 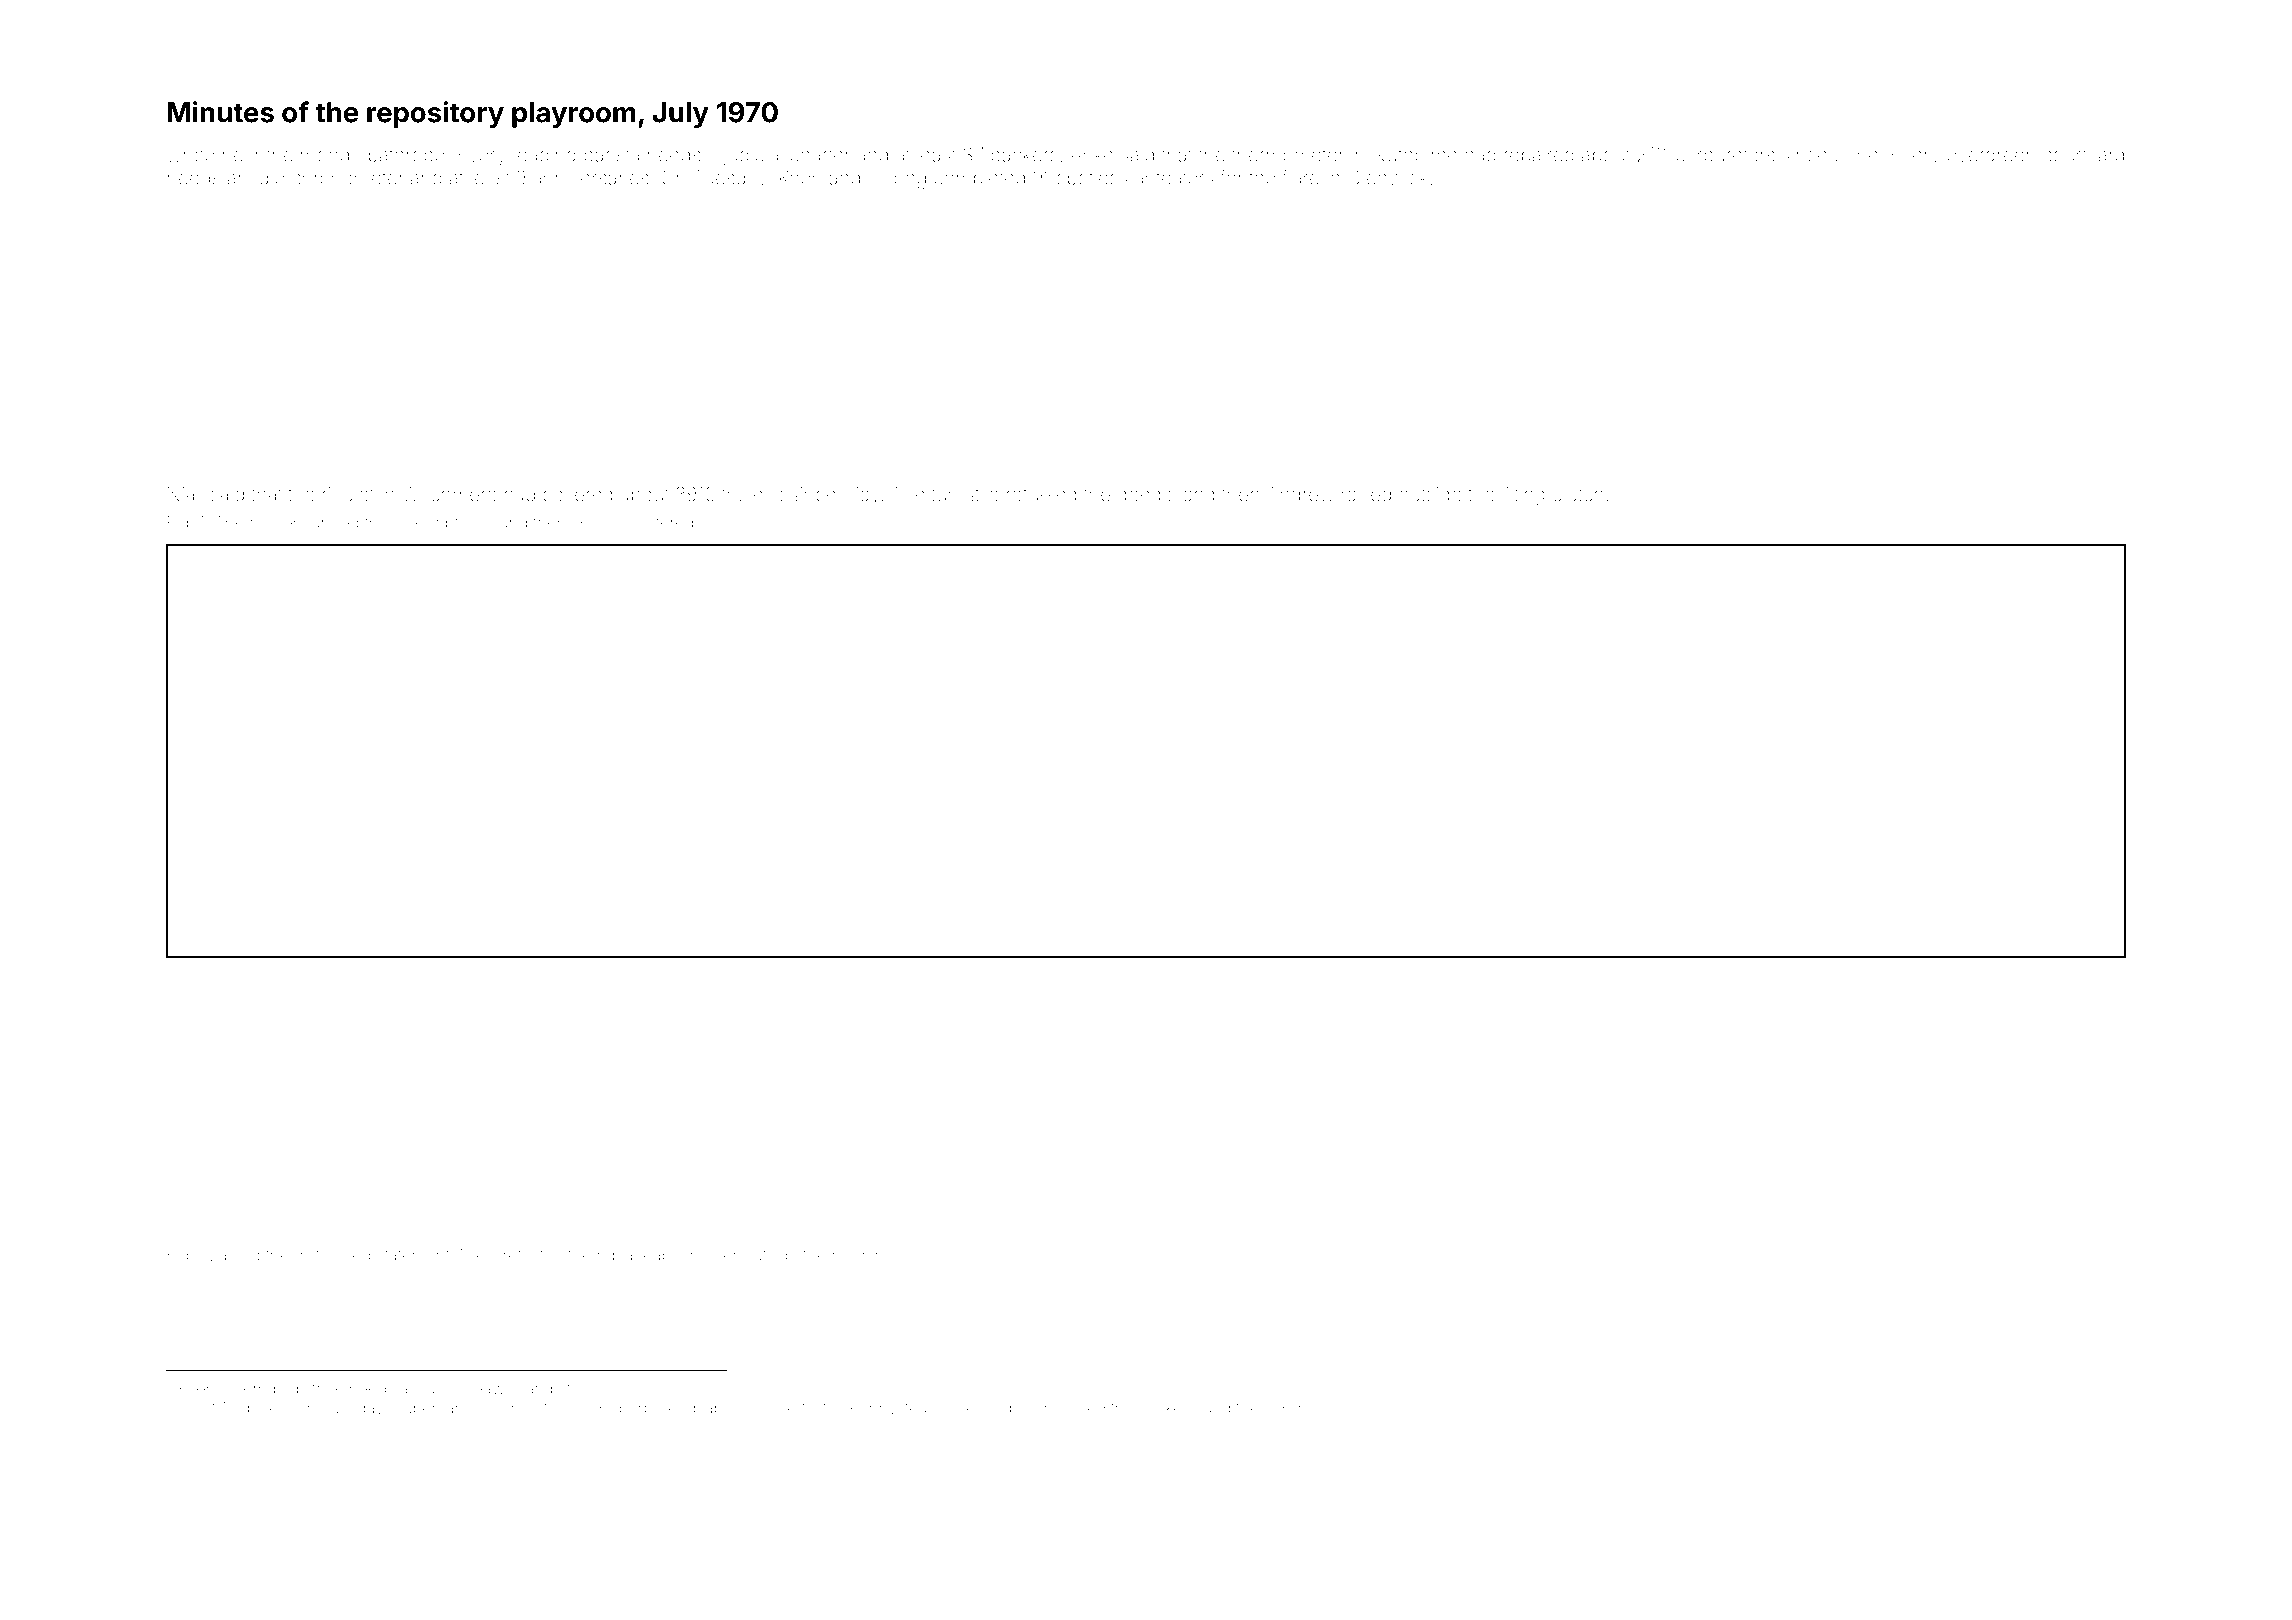 What do you see at coordinates (1042, 494) in the document?
I see `refueled` at bounding box center [1042, 494].
